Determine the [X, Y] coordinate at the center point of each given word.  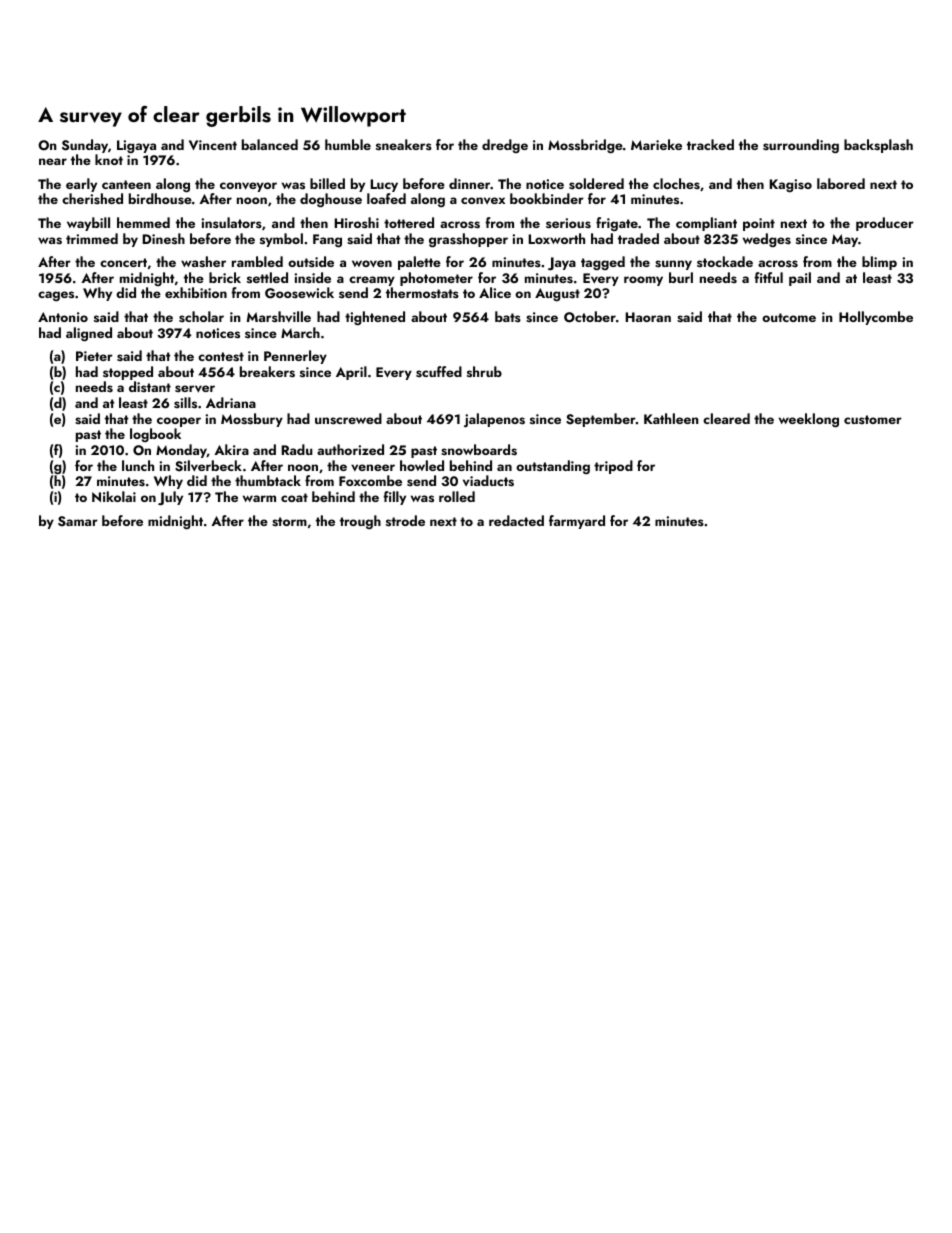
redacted [516, 520]
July [170, 498]
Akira [231, 449]
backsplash [878, 146]
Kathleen [671, 418]
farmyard [577, 522]
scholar [201, 316]
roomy [643, 281]
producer [885, 224]
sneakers [404, 144]
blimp [879, 263]
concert [123, 262]
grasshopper [468, 240]
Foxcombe [370, 480]
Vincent [213, 145]
